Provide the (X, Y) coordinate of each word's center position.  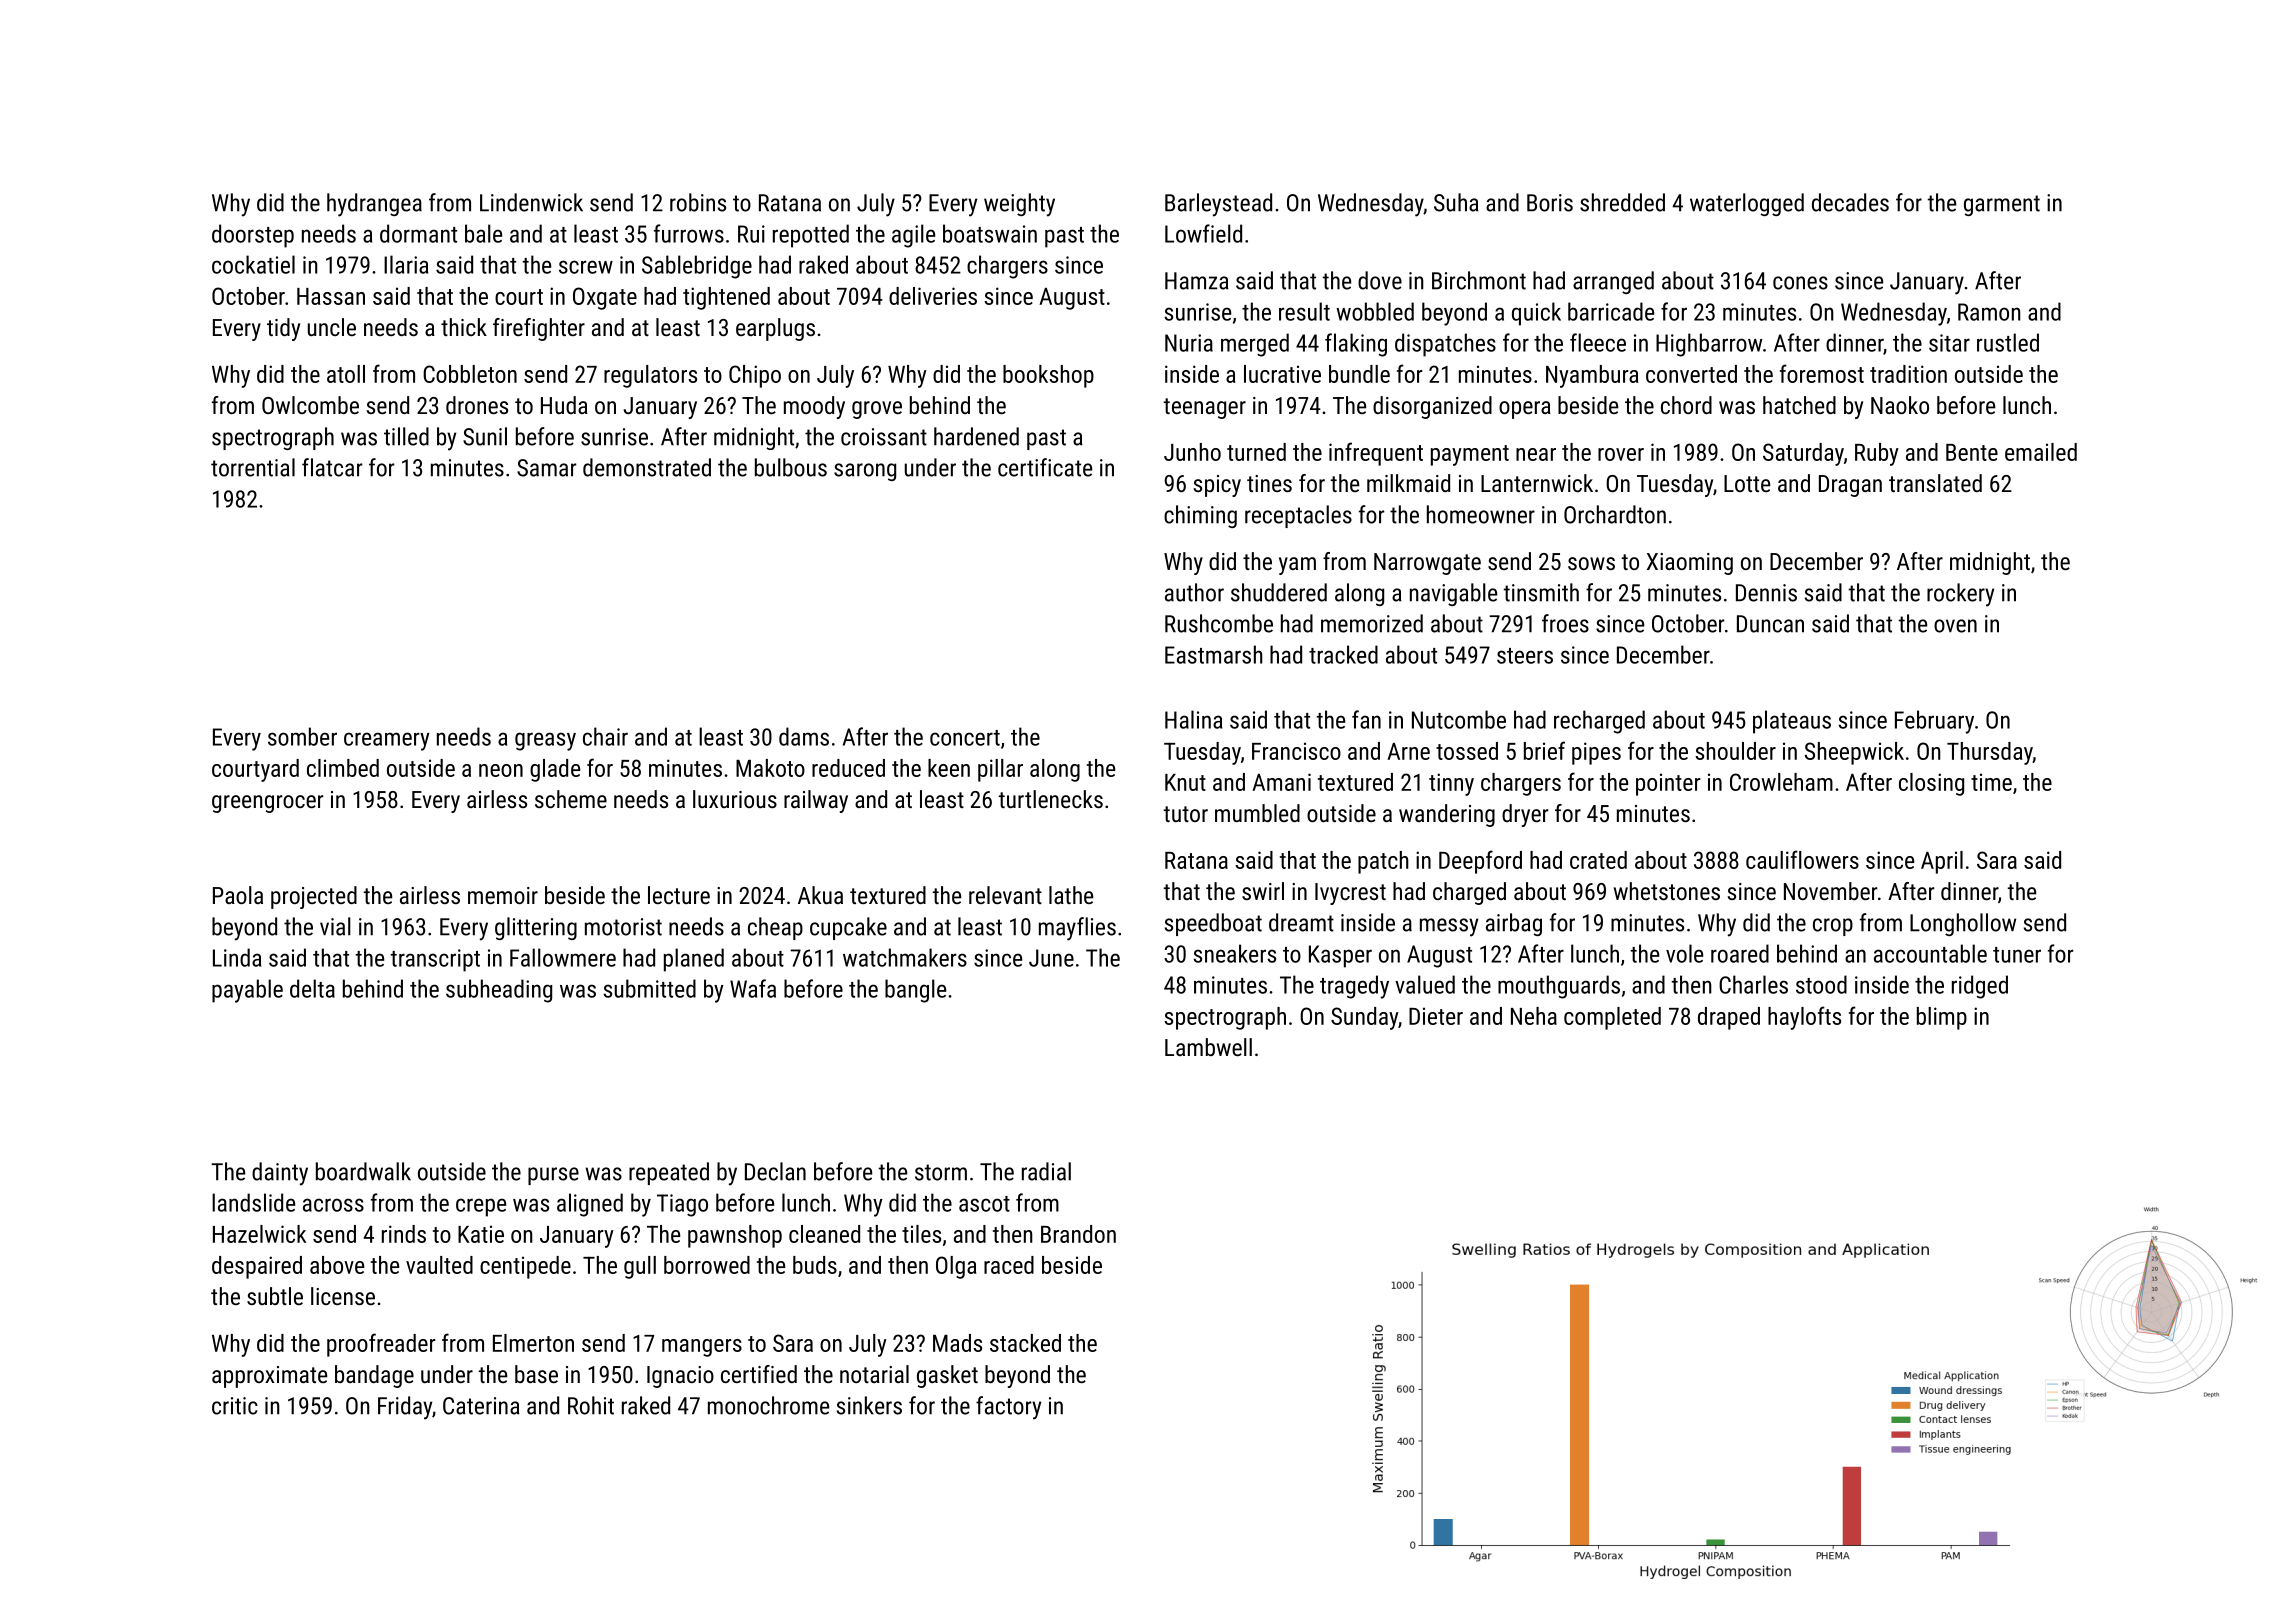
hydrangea (374, 205)
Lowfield (1203, 233)
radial (1046, 1171)
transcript (435, 960)
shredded (1622, 202)
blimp (1942, 1018)
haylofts (1804, 1018)
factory (1008, 1408)
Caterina (481, 1406)
